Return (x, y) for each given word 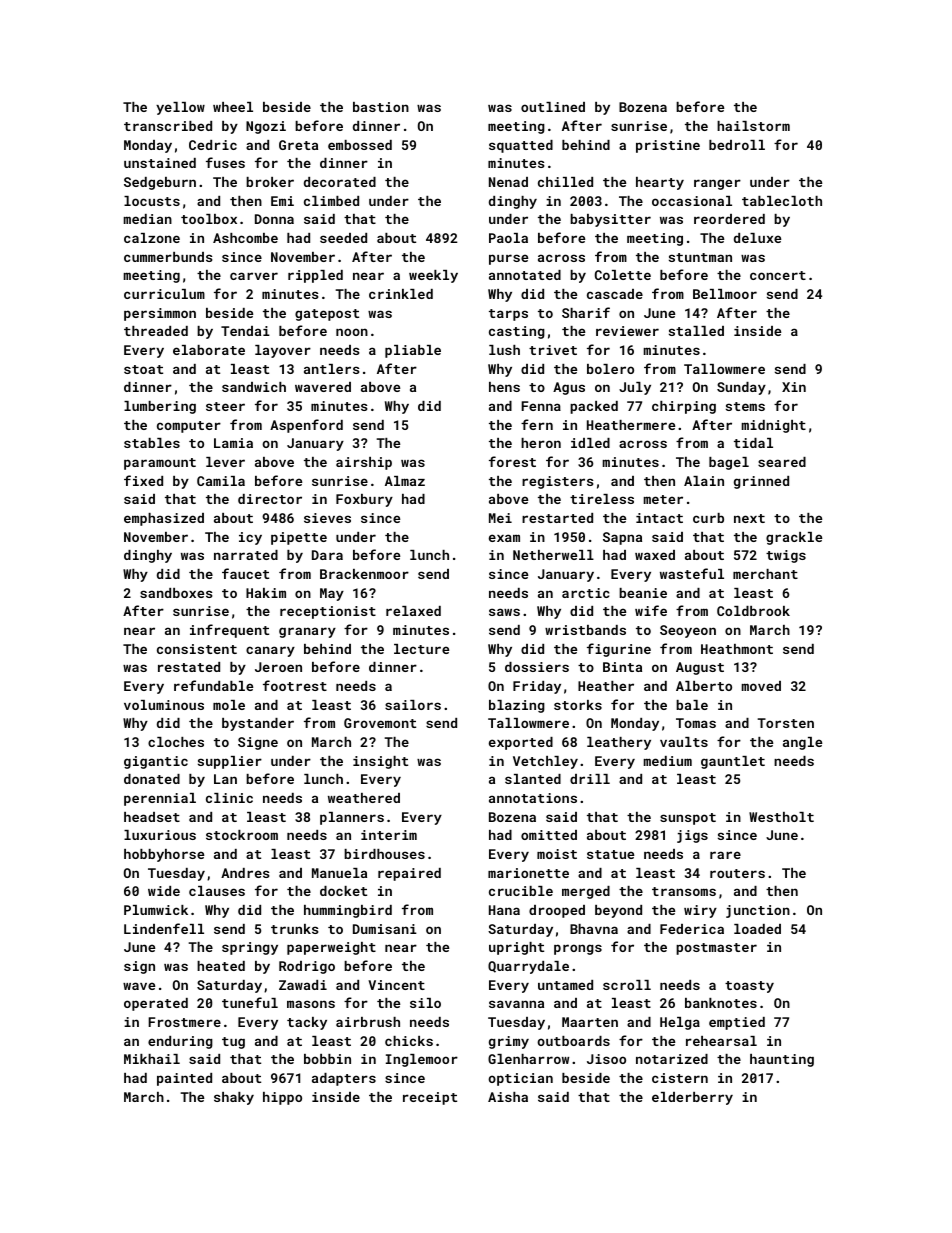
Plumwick (156, 910)
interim (389, 835)
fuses (225, 162)
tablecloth (782, 201)
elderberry (692, 1098)
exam (504, 538)
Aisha (508, 1097)
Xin (794, 387)
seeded (343, 238)
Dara (327, 555)
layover (283, 351)
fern (537, 424)
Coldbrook (753, 611)
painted (184, 1079)
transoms (684, 891)
